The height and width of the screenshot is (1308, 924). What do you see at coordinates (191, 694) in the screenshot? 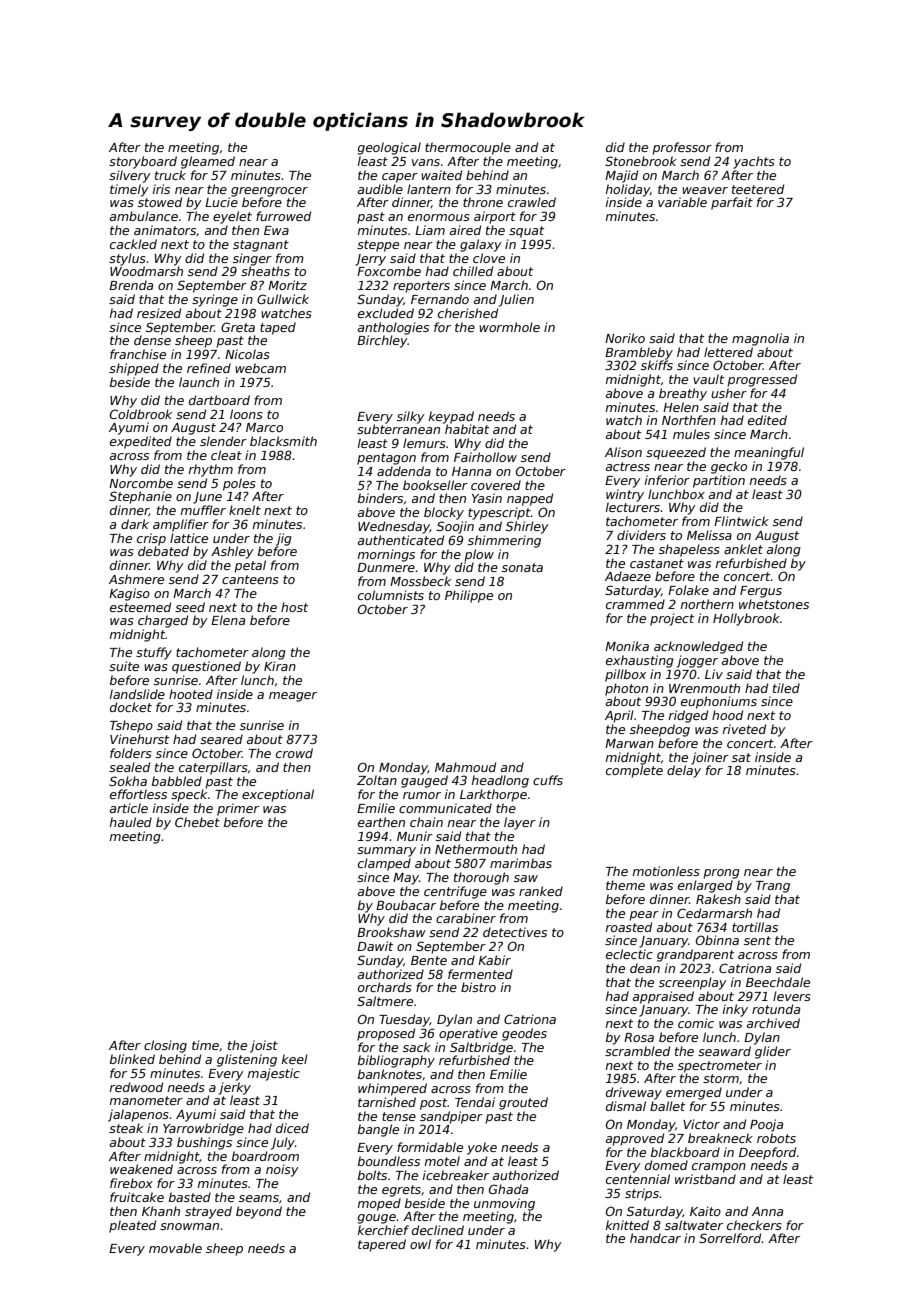
I see `hooted` at bounding box center [191, 694].
